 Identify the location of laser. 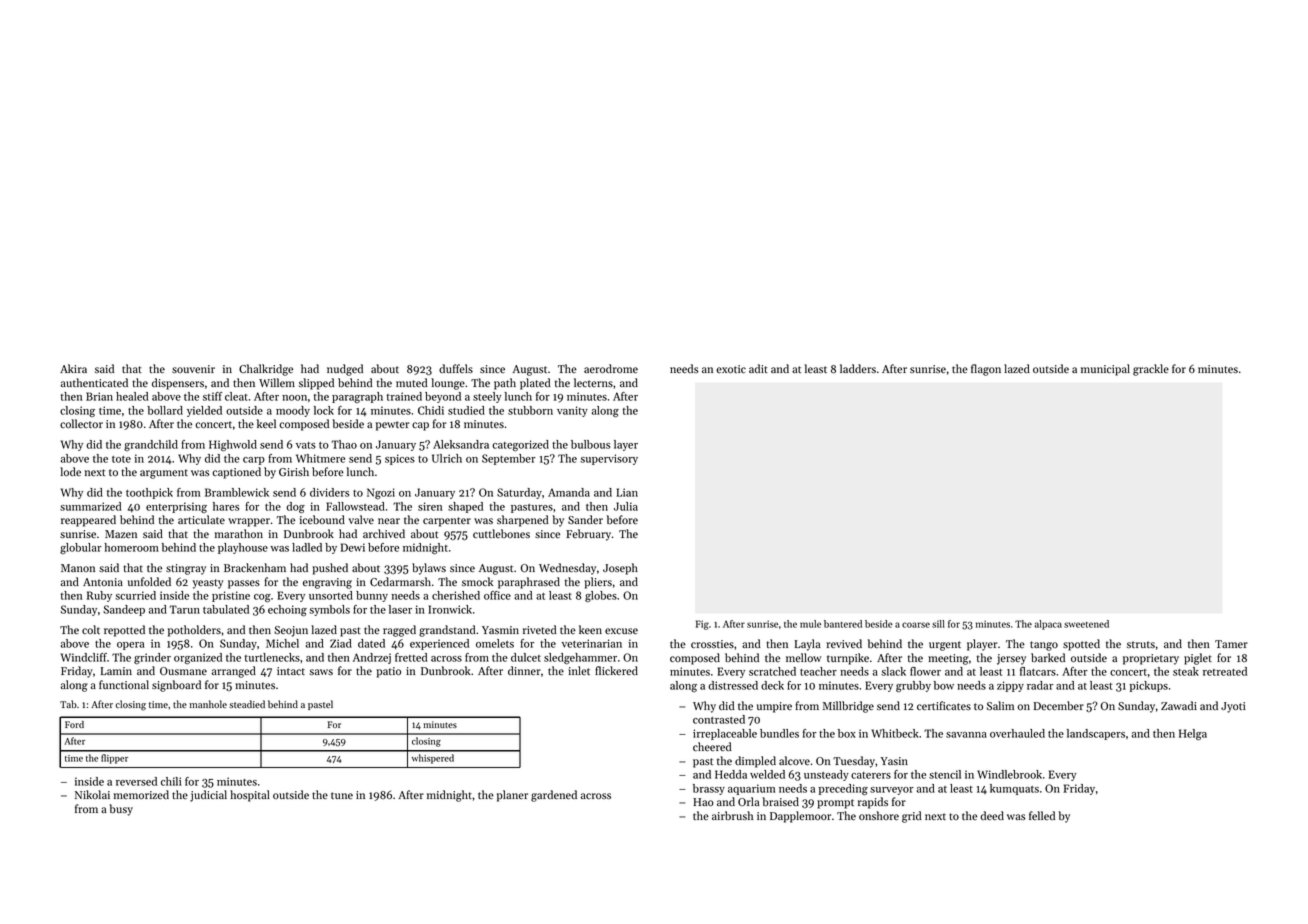
(400, 609).
